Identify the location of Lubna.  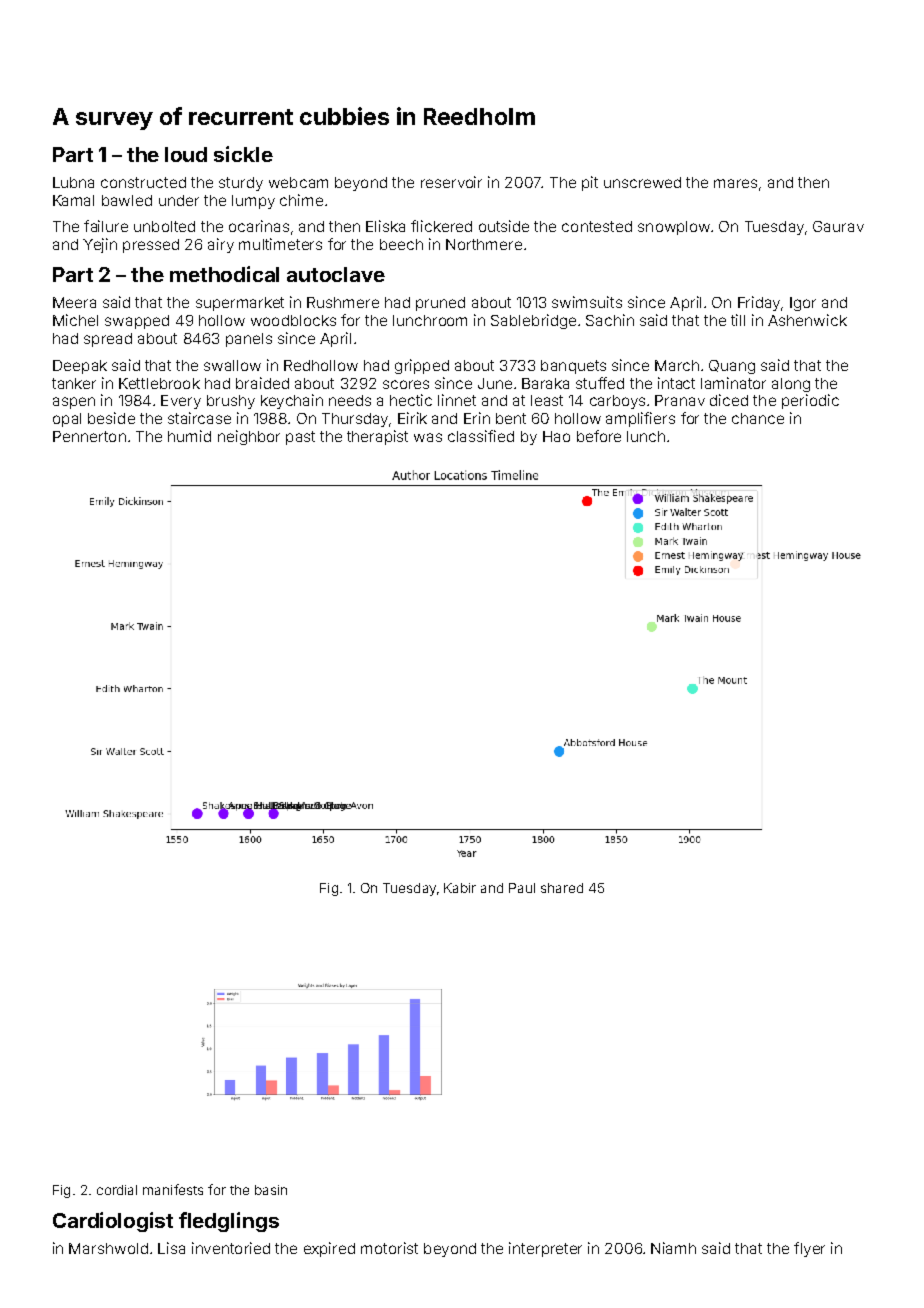
(73, 182).
